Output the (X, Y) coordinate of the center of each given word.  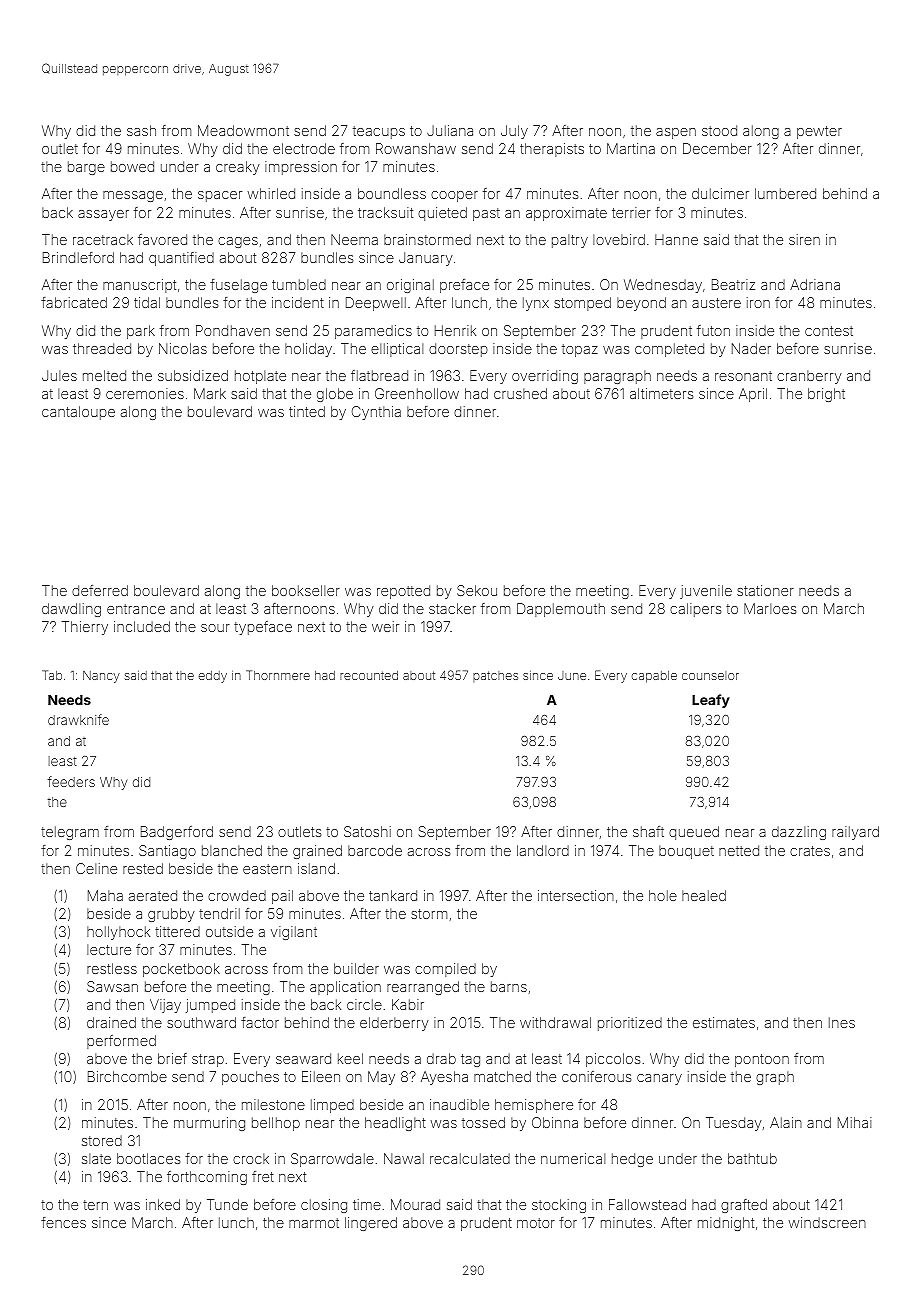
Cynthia (376, 413)
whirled (271, 193)
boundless (392, 193)
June (572, 675)
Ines (842, 1022)
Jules (59, 375)
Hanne (676, 239)
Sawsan (112, 986)
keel (350, 1058)
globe (335, 395)
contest (829, 331)
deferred (100, 590)
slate (96, 1158)
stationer (765, 590)
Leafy (711, 701)
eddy (213, 677)
